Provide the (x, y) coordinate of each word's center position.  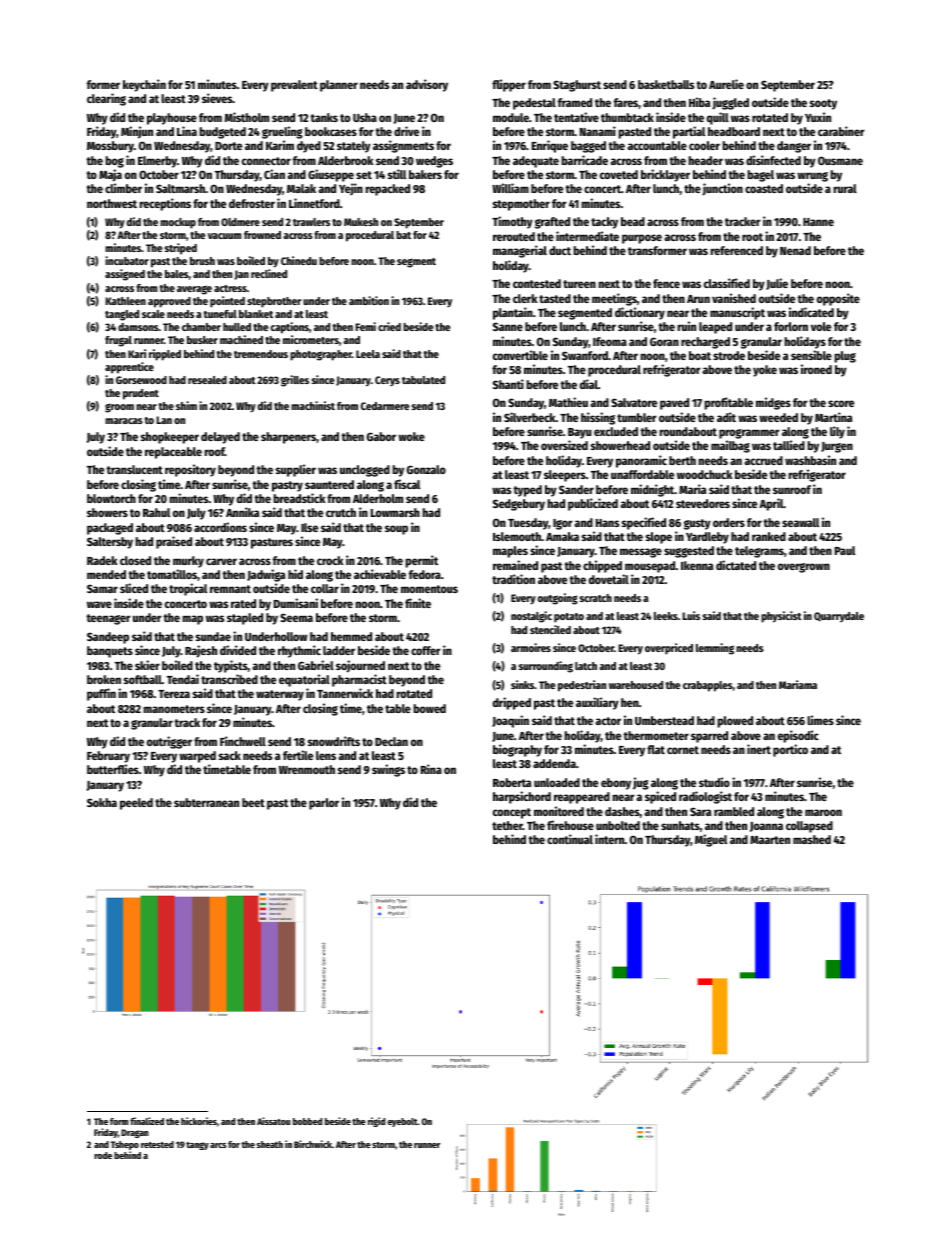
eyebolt (402, 1122)
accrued (763, 460)
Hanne (818, 222)
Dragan (135, 1133)
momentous (429, 589)
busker (202, 340)
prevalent (294, 86)
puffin (101, 694)
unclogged (365, 471)
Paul (845, 550)
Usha (365, 117)
